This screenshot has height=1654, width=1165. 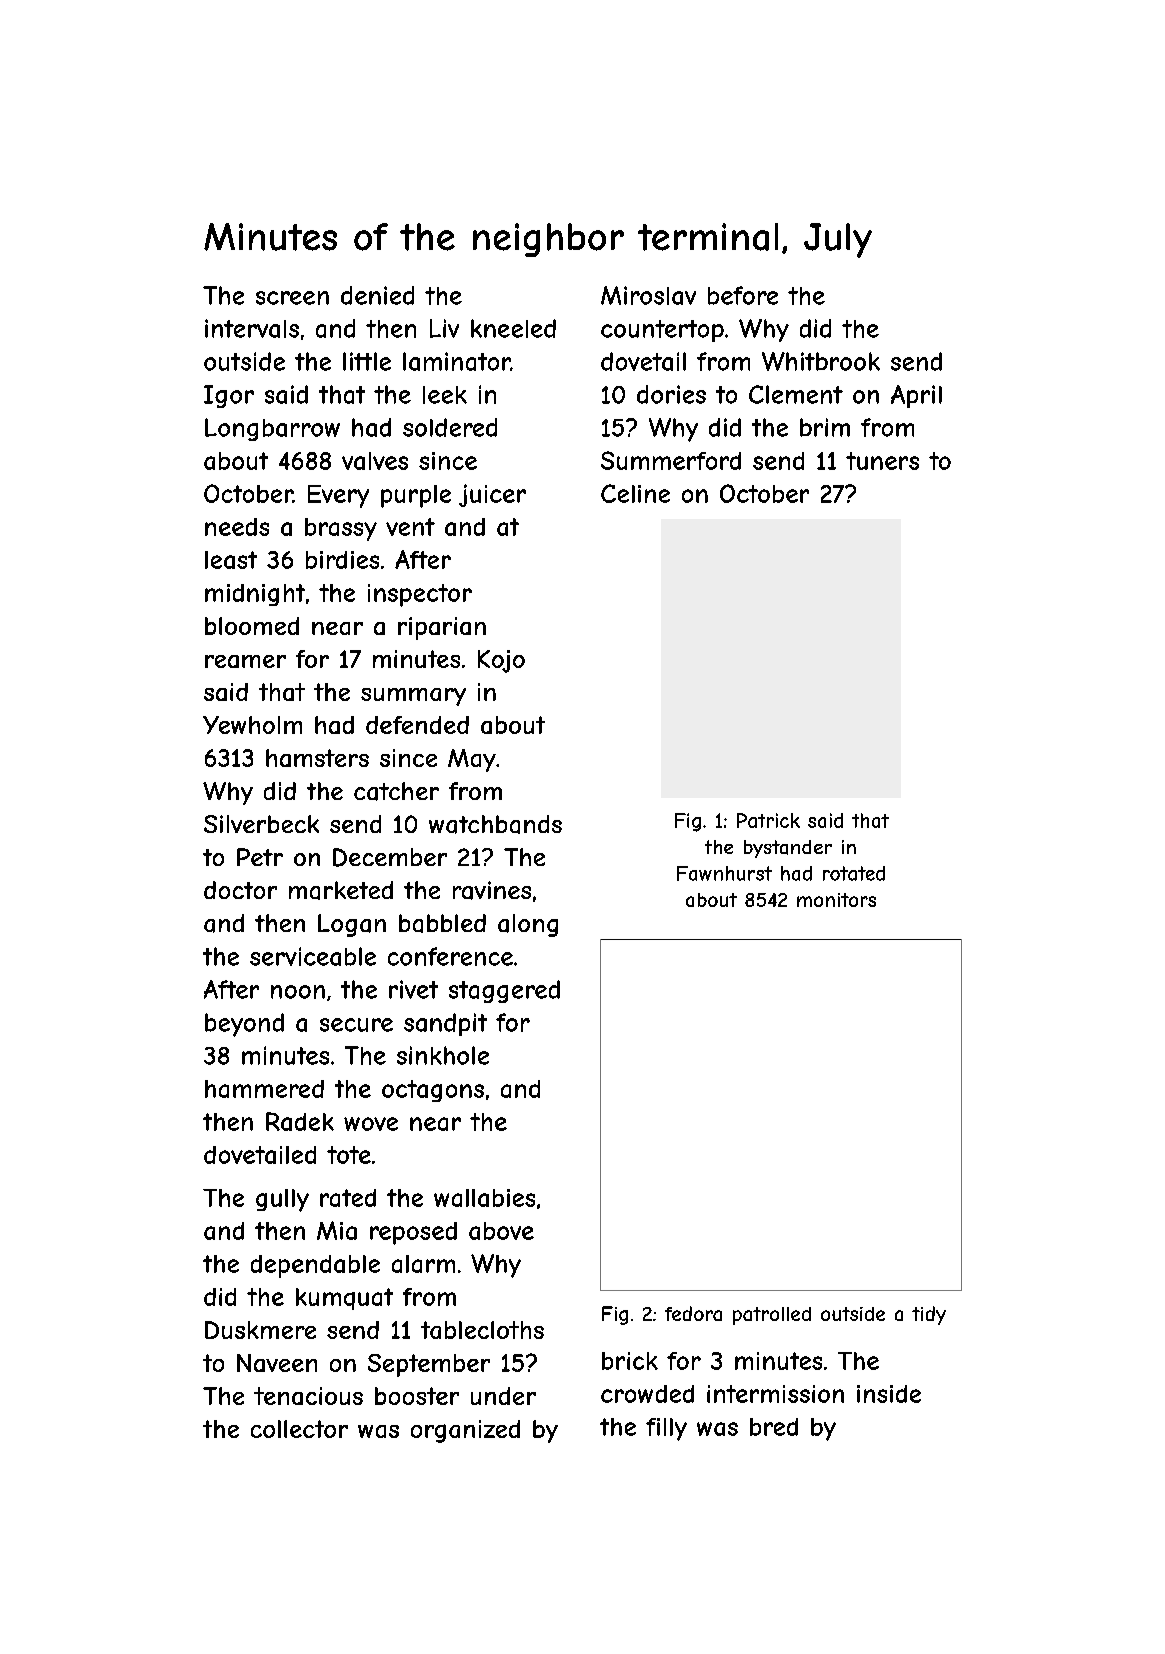 What do you see at coordinates (635, 493) in the screenshot?
I see `Celine` at bounding box center [635, 493].
